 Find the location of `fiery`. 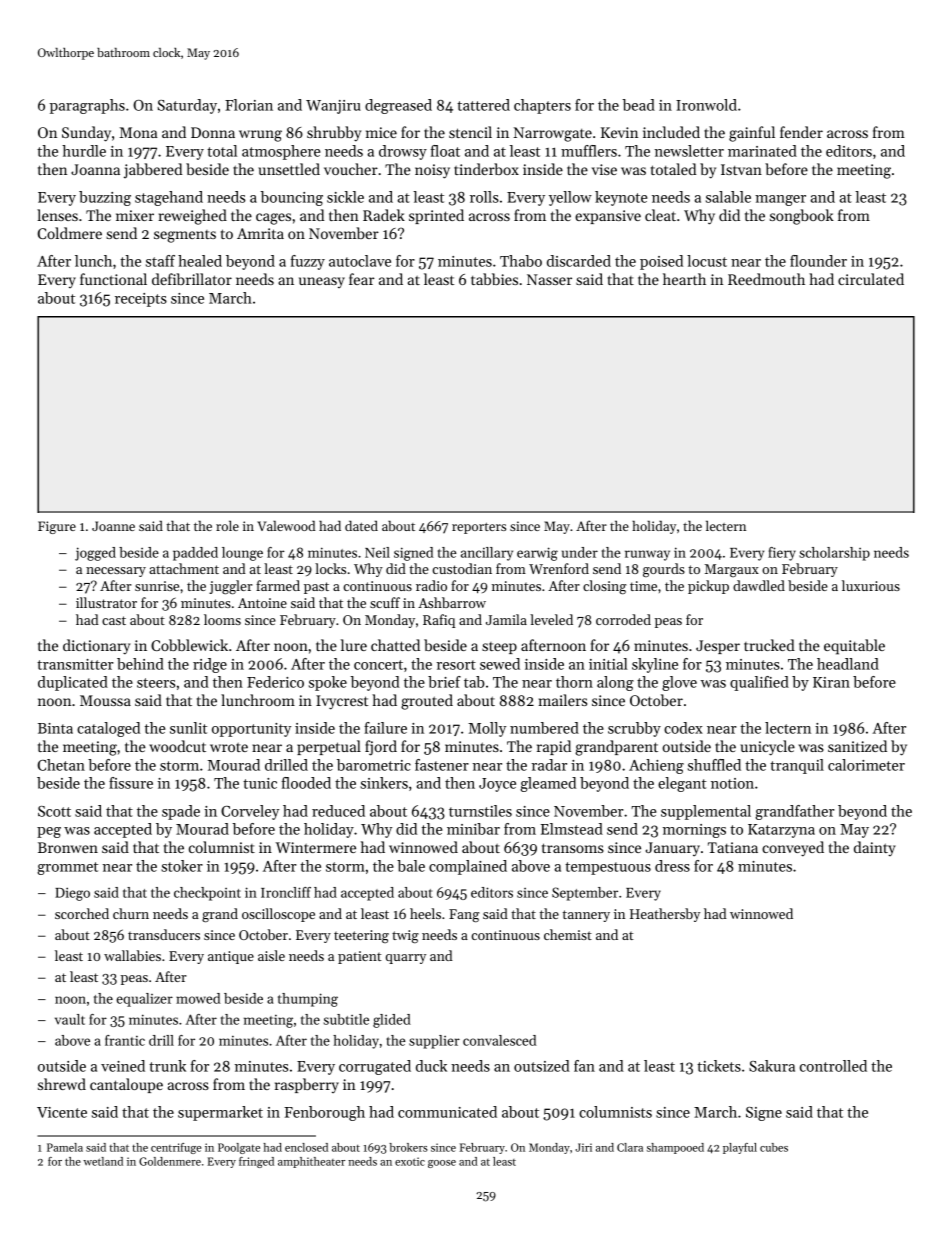

fiery is located at coordinates (782, 554).
